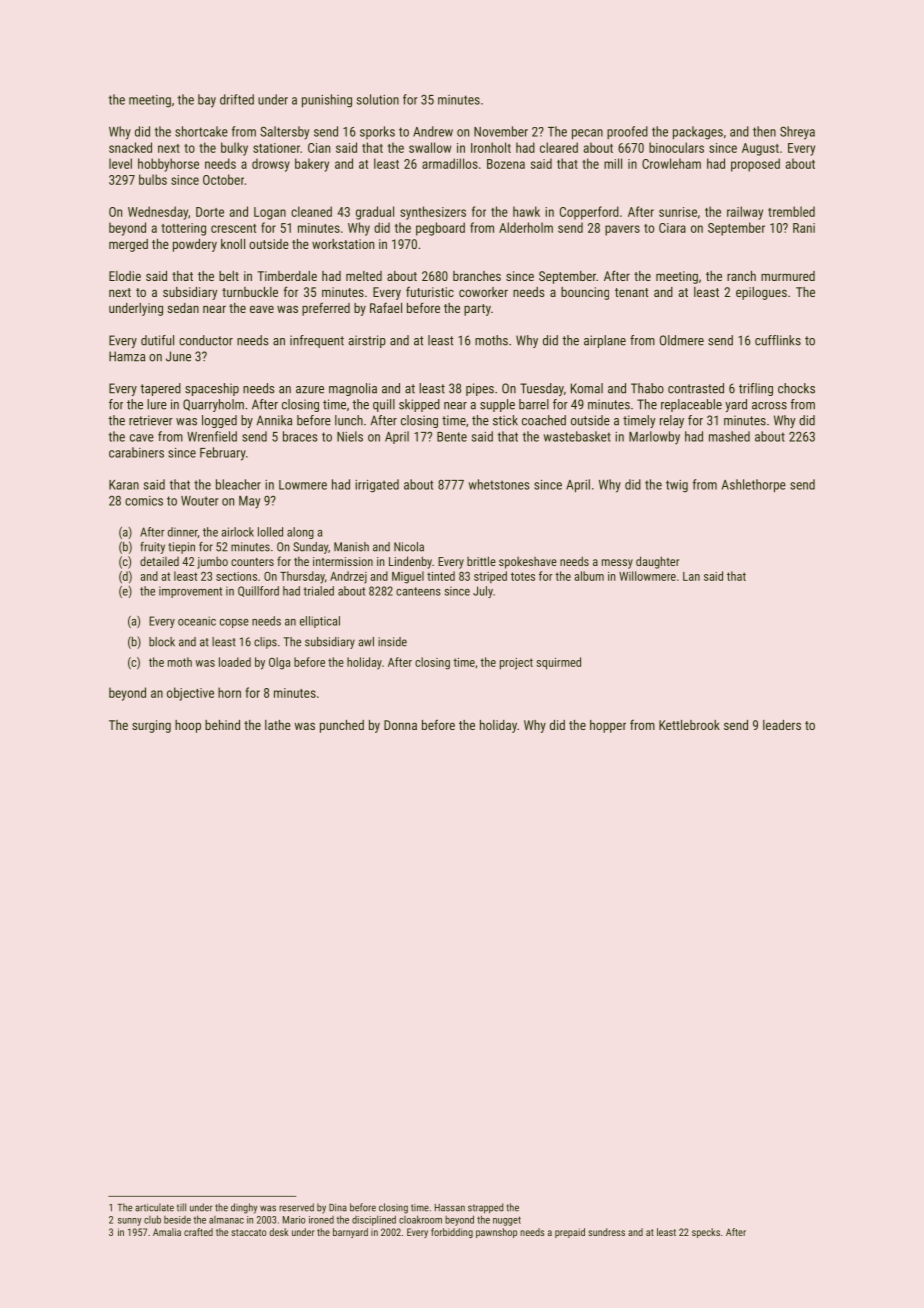  What do you see at coordinates (483, 592) in the page?
I see `July` at bounding box center [483, 592].
